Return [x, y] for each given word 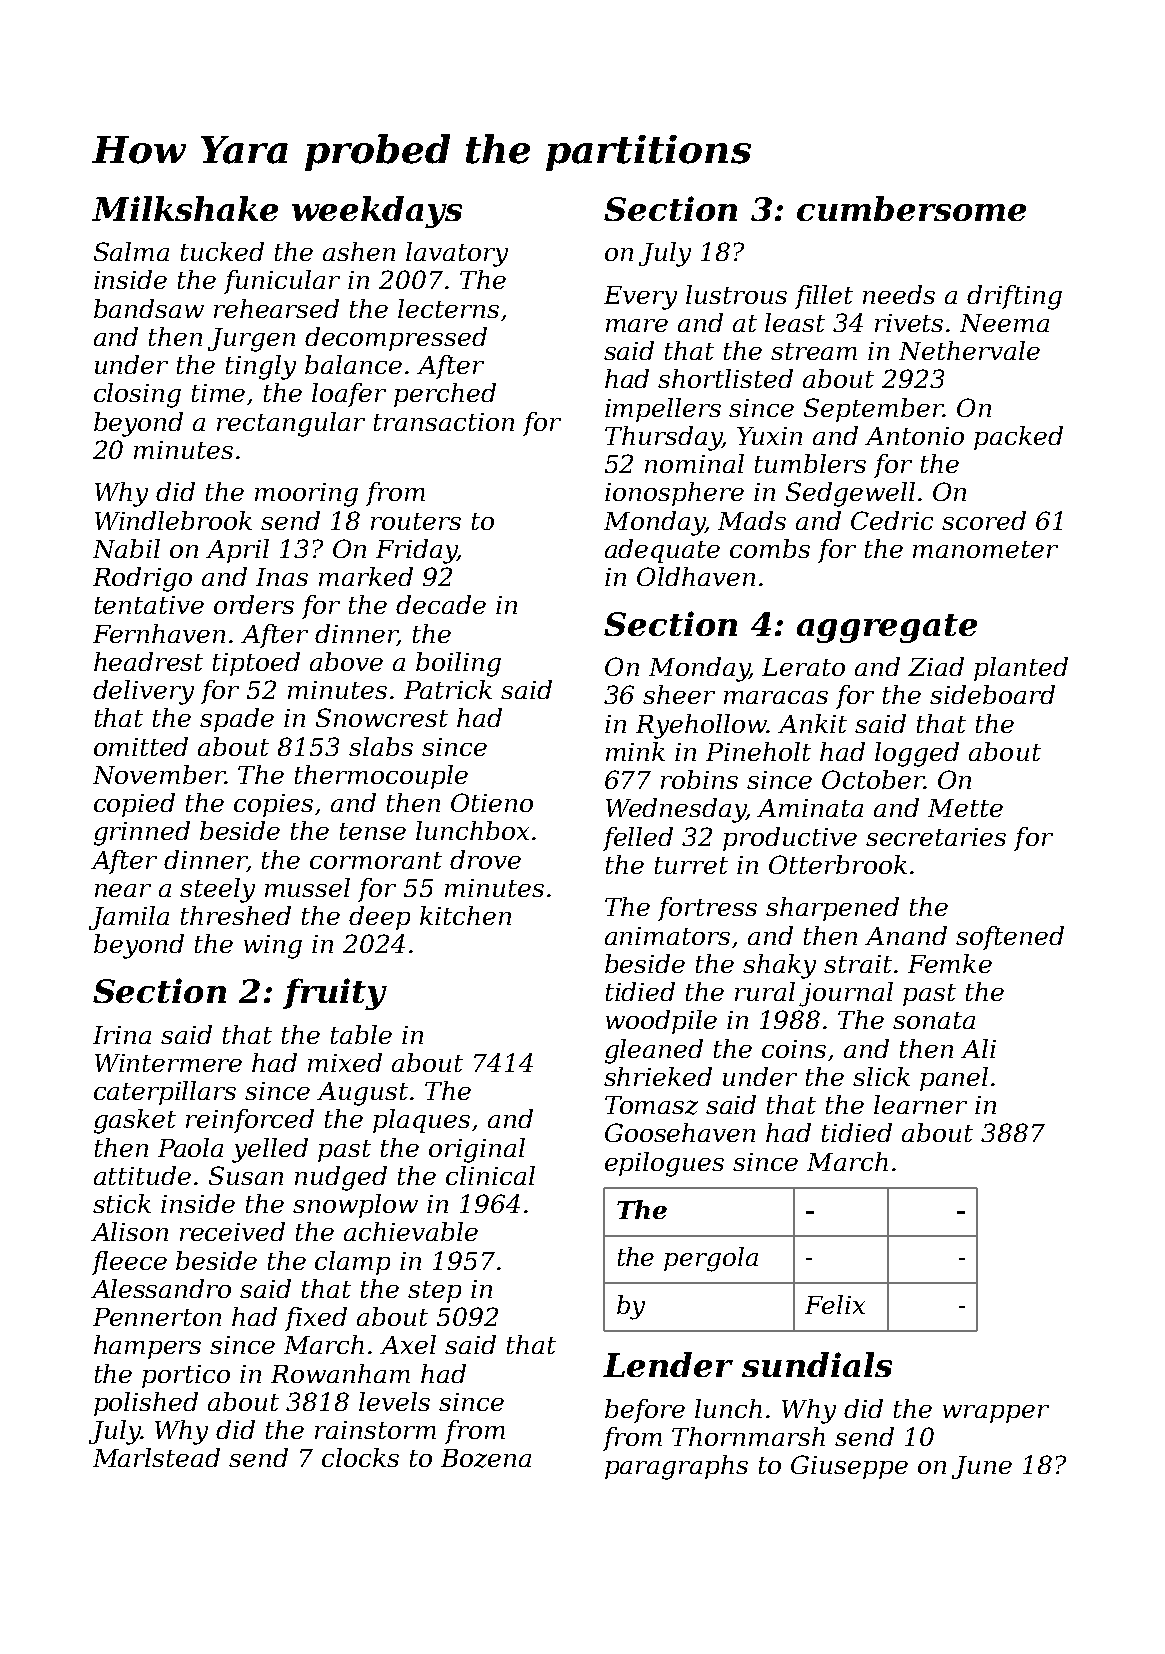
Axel [408, 1344]
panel [954, 1079]
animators [667, 936]
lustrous [736, 294]
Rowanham [340, 1373]
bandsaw [149, 308]
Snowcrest [382, 717]
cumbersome [911, 208]
